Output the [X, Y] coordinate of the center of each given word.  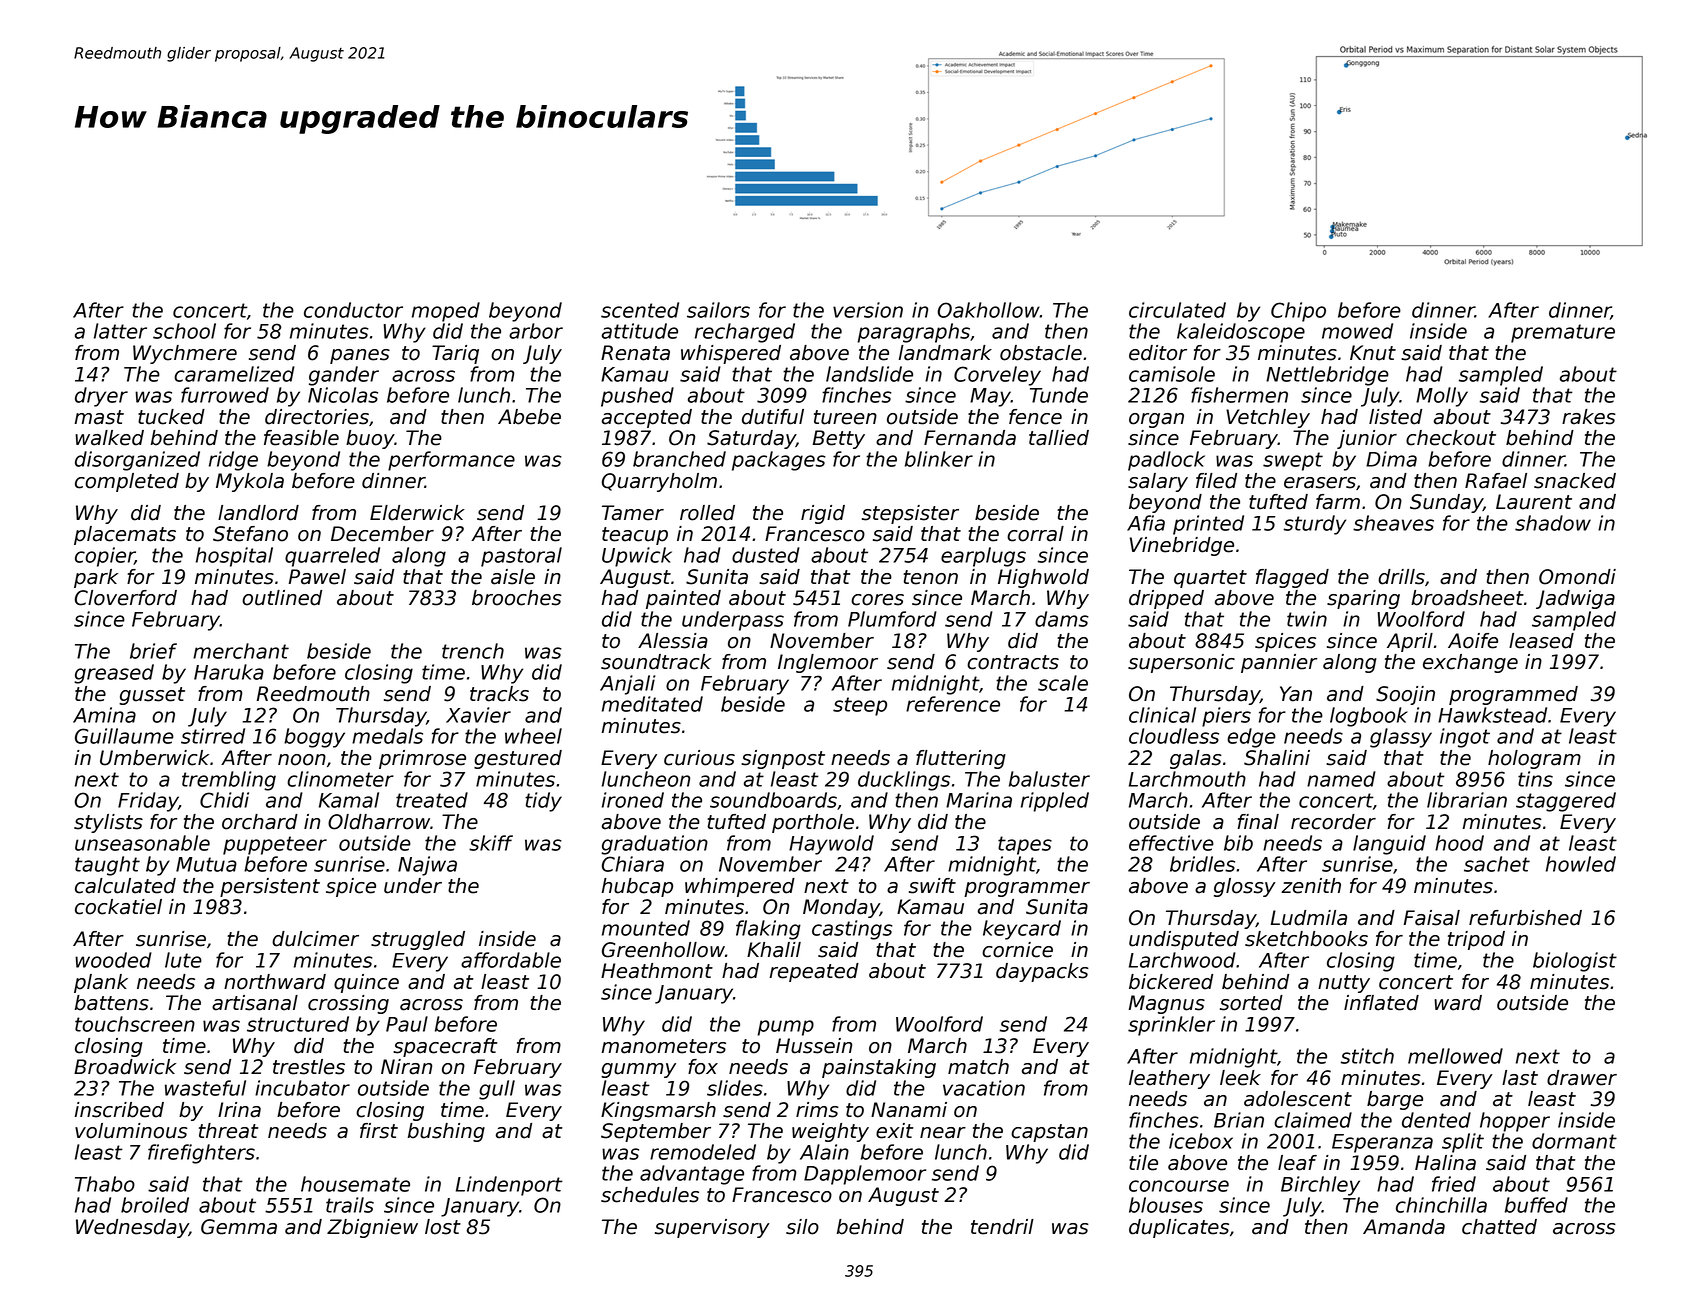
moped [446, 312]
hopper [1515, 1122]
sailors [718, 310]
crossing [348, 1004]
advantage [692, 1175]
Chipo [1298, 312]
